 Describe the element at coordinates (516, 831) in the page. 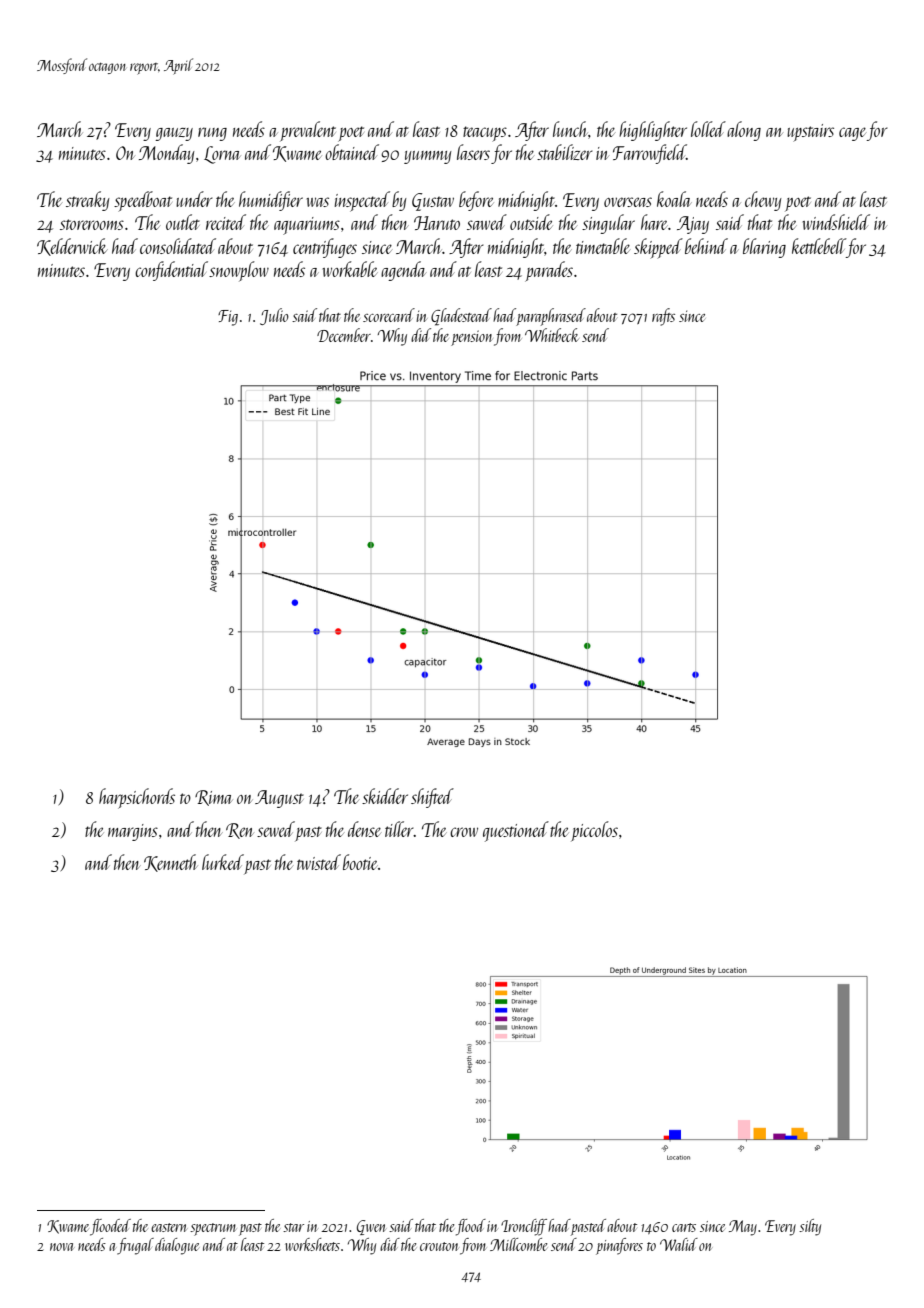

I see `questioned` at that location.
